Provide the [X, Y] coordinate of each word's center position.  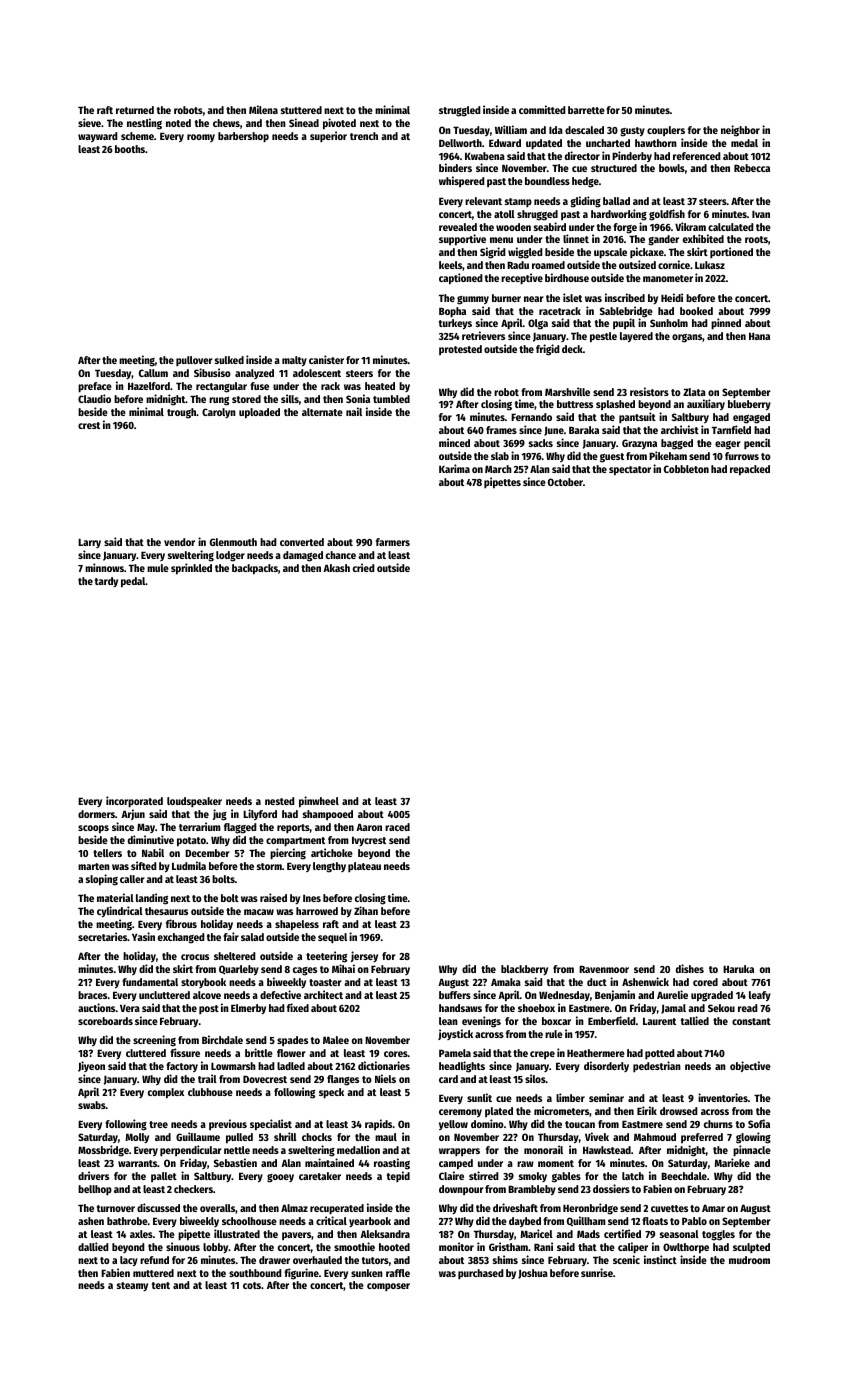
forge [625, 228]
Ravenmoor [604, 969]
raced [397, 827]
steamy [132, 1286]
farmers [393, 542]
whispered [462, 181]
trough [181, 413]
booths [130, 149]
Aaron [369, 827]
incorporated [134, 801]
